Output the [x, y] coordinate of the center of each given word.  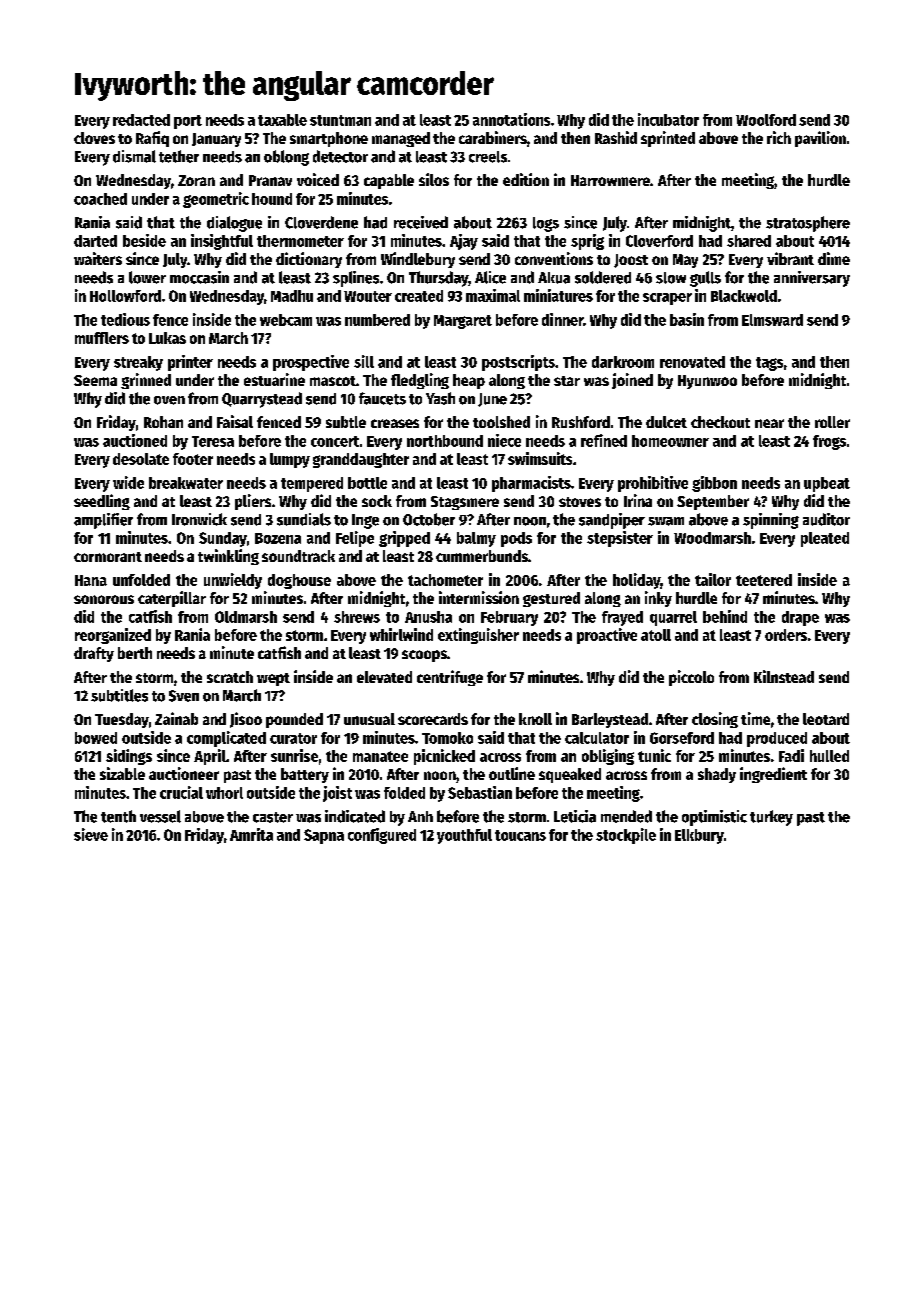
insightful [222, 242]
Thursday [438, 279]
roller [832, 422]
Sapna [324, 836]
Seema [95, 380]
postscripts [518, 363]
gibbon [714, 484]
